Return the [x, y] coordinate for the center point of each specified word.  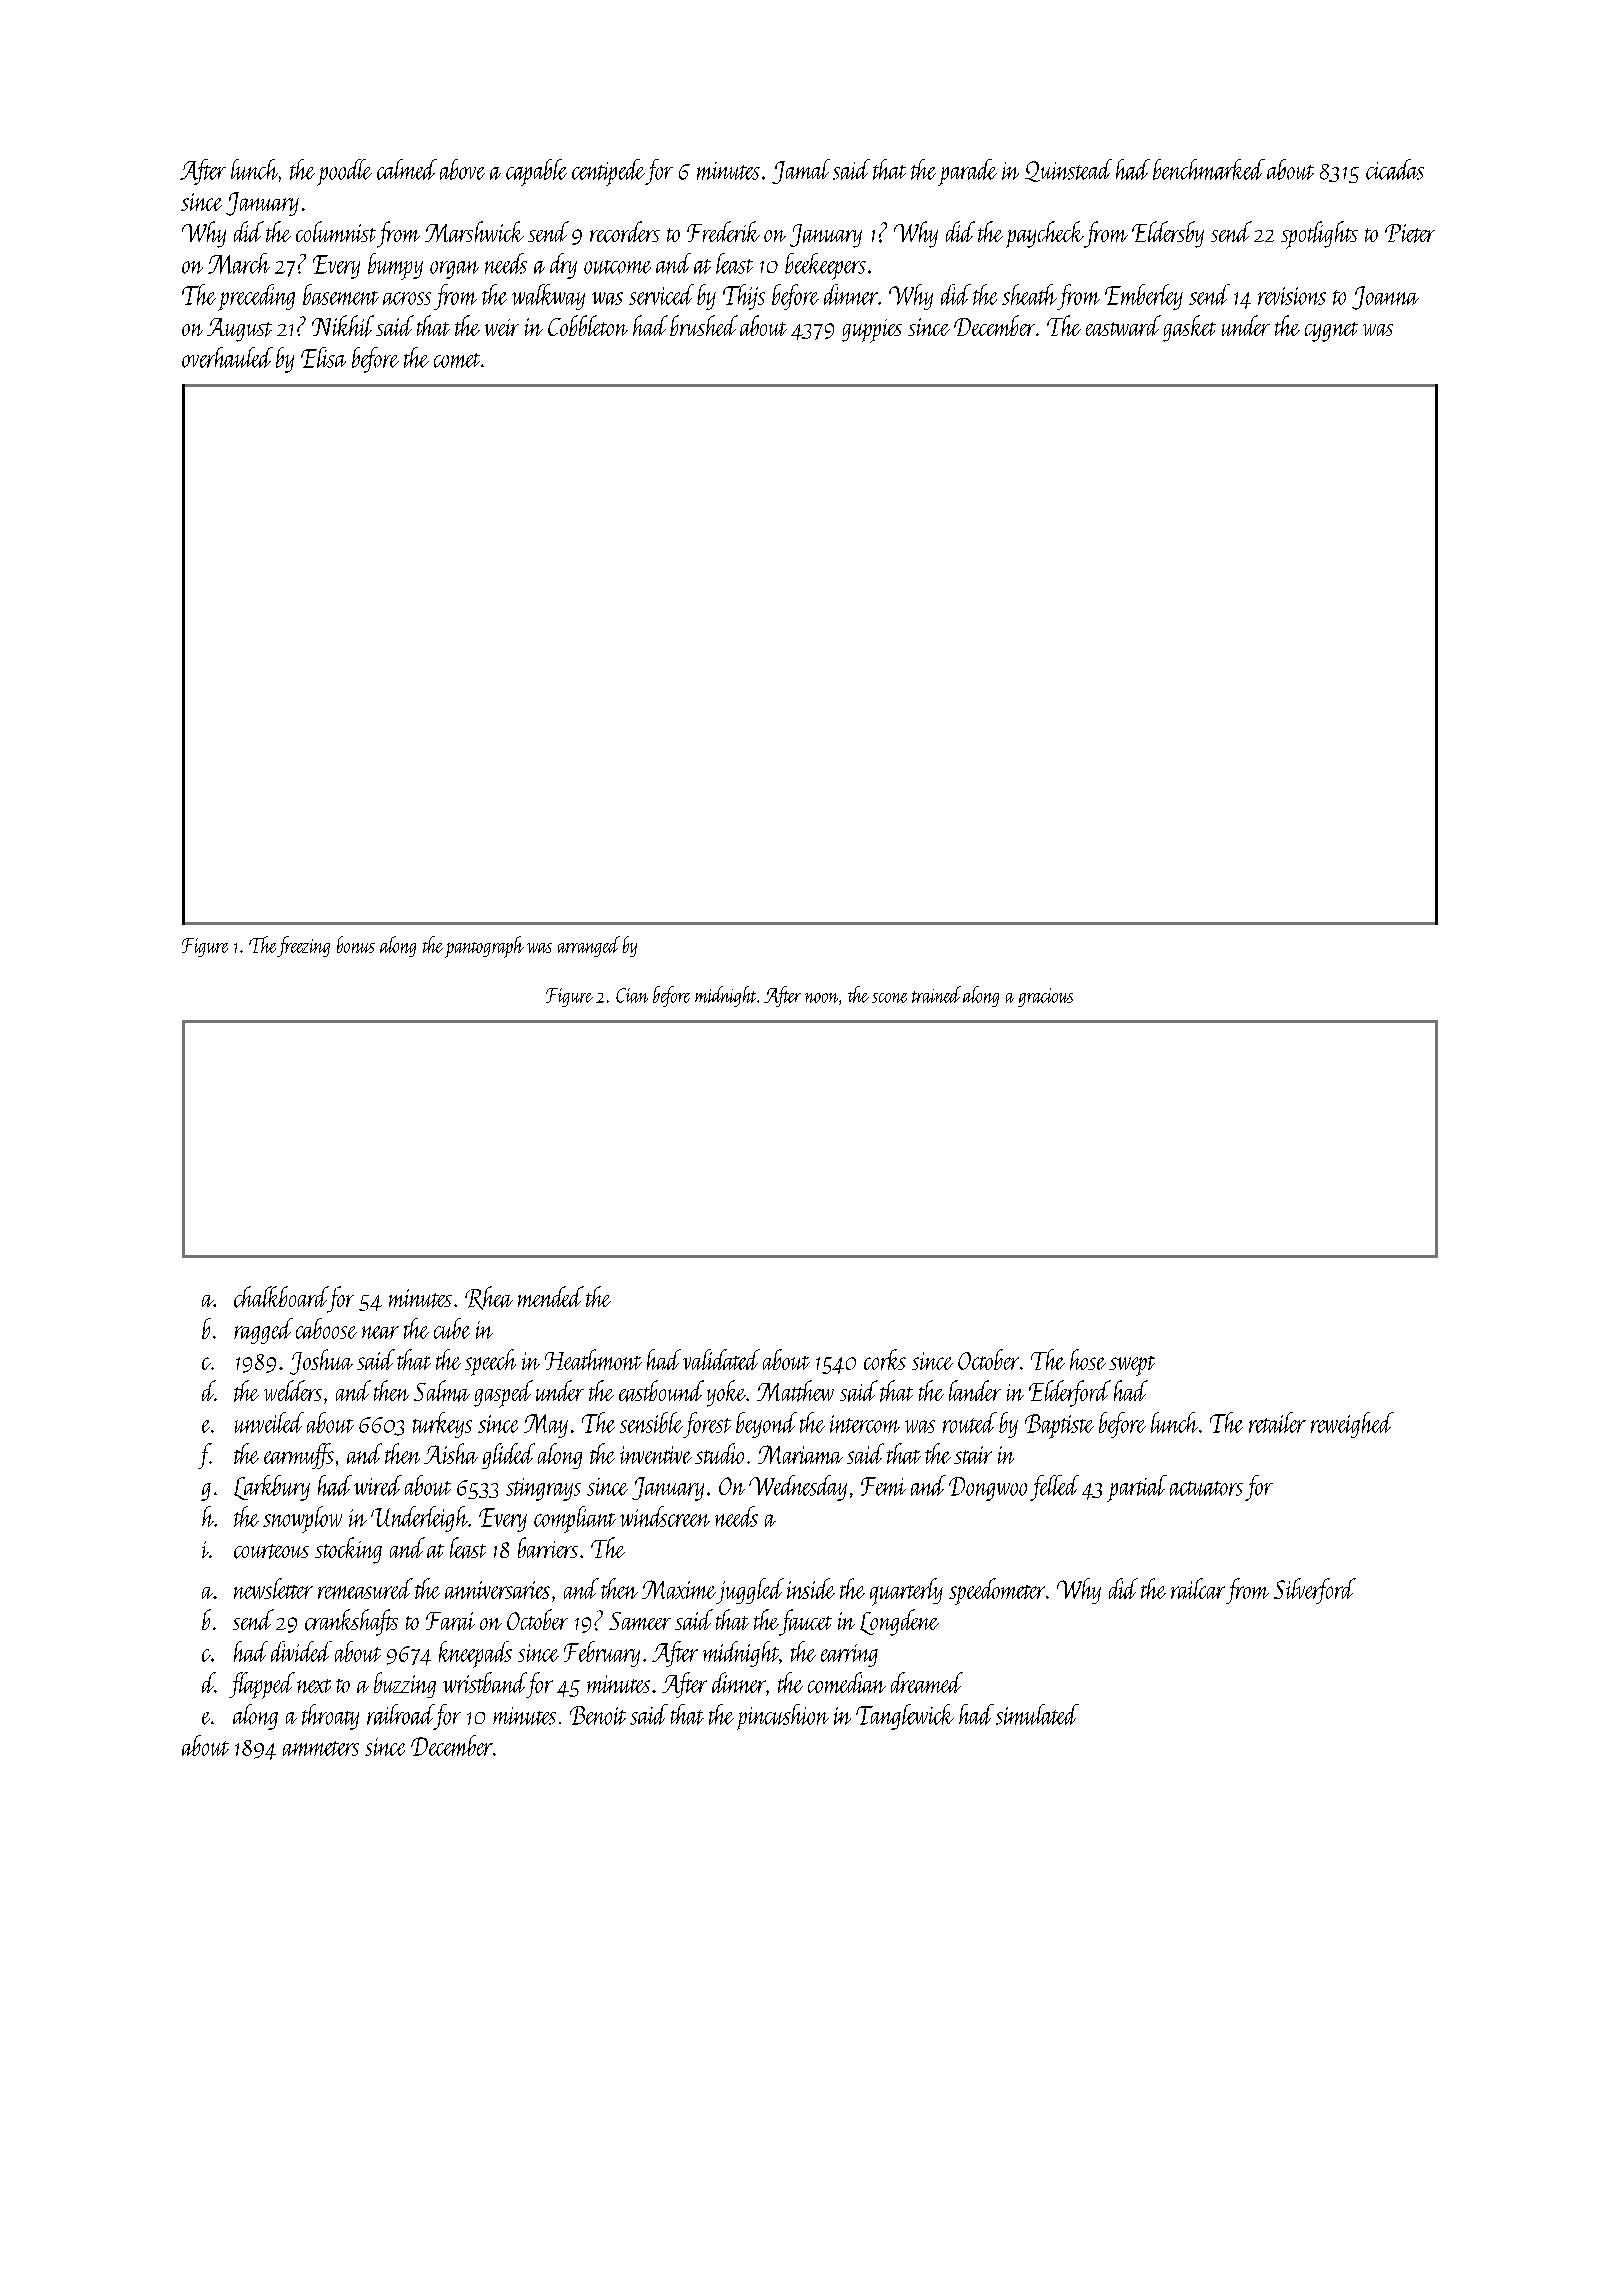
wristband [484, 1682]
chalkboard [281, 1297]
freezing [303, 946]
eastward [1123, 325]
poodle [344, 172]
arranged [589, 946]
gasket [1189, 328]
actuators [1206, 1488]
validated [721, 1359]
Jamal [801, 171]
